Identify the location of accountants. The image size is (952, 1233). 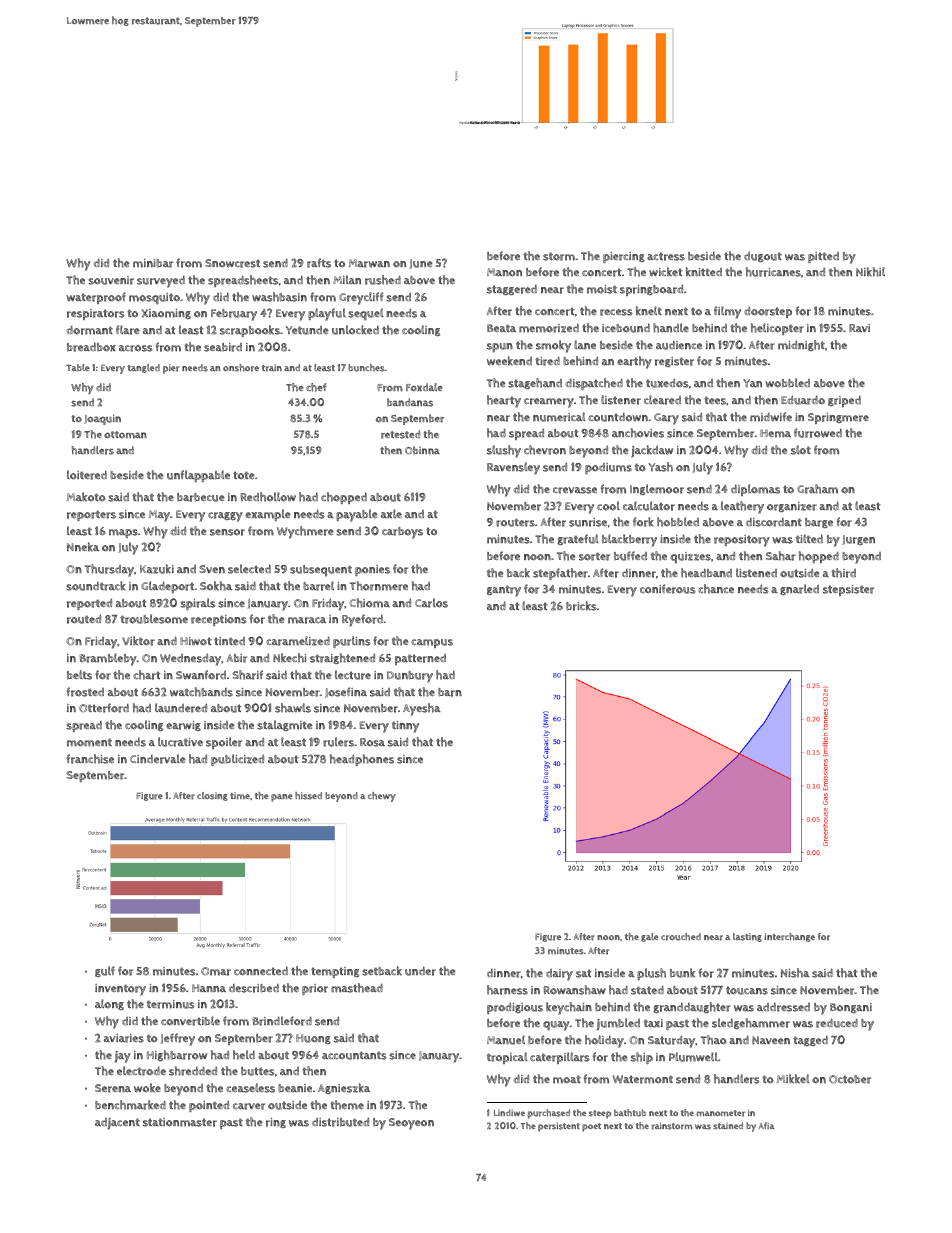
(354, 1055).
